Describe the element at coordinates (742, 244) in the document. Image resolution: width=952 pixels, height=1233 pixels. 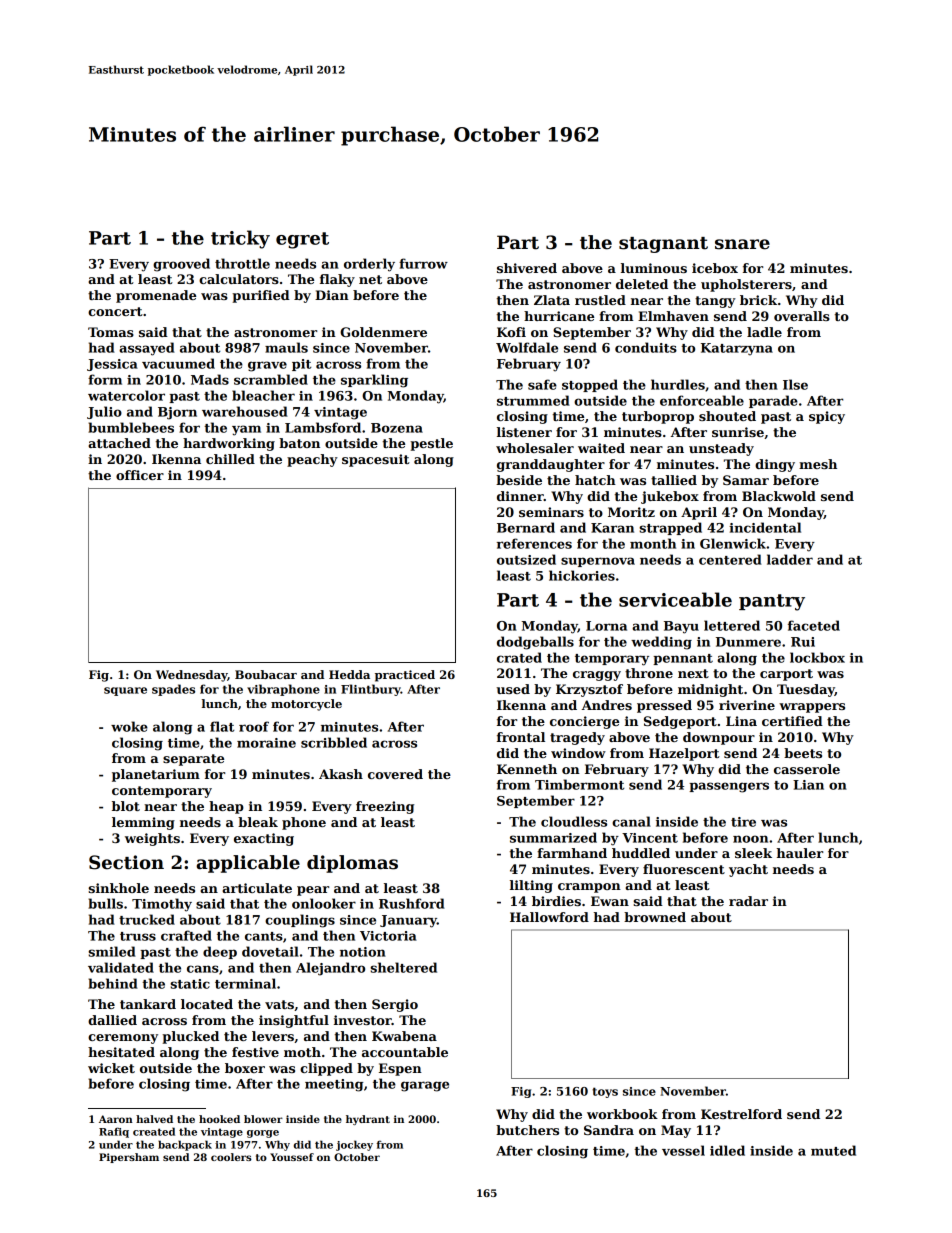
I see `snare` at that location.
